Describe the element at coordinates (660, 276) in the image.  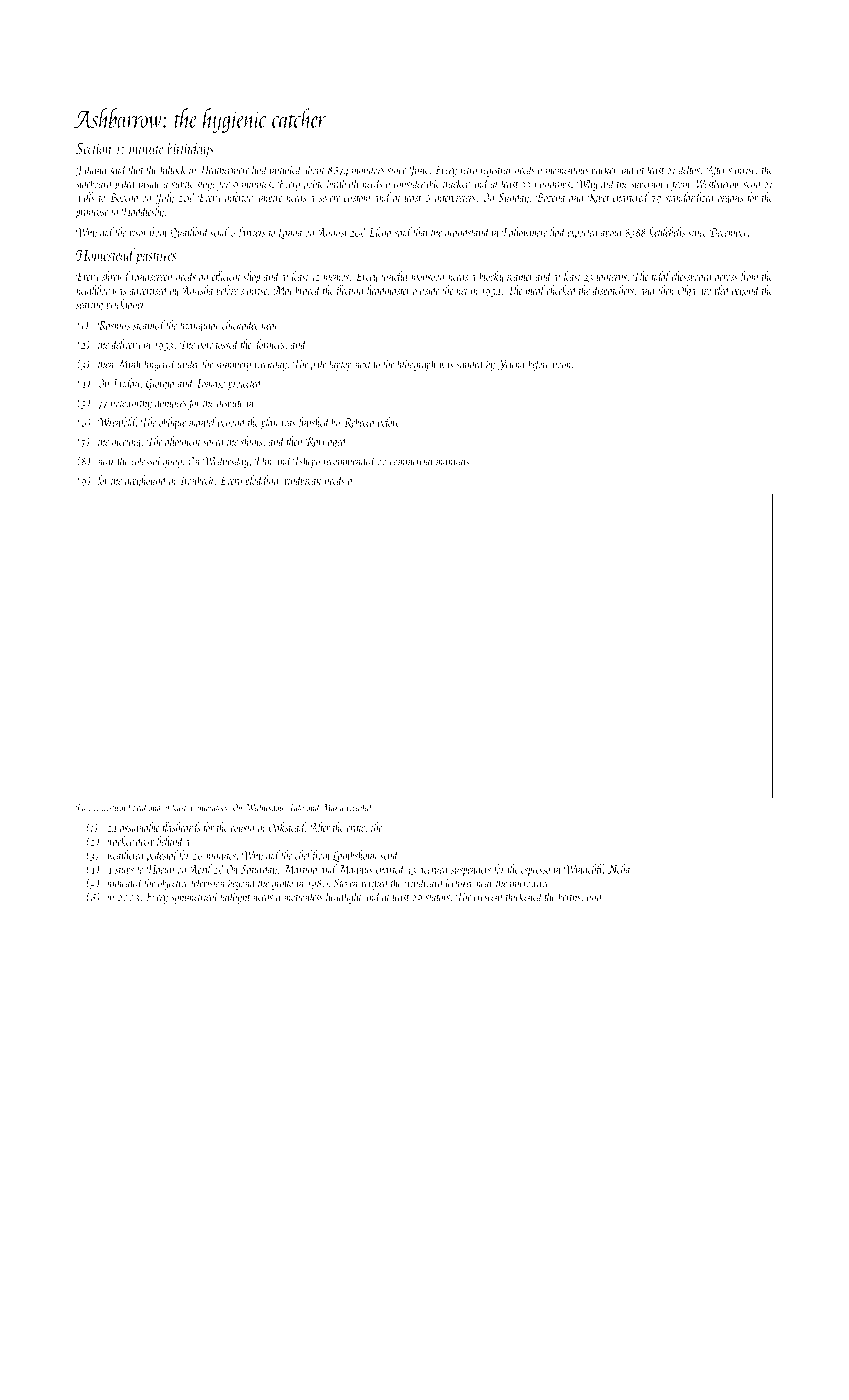
I see `tidal` at that location.
